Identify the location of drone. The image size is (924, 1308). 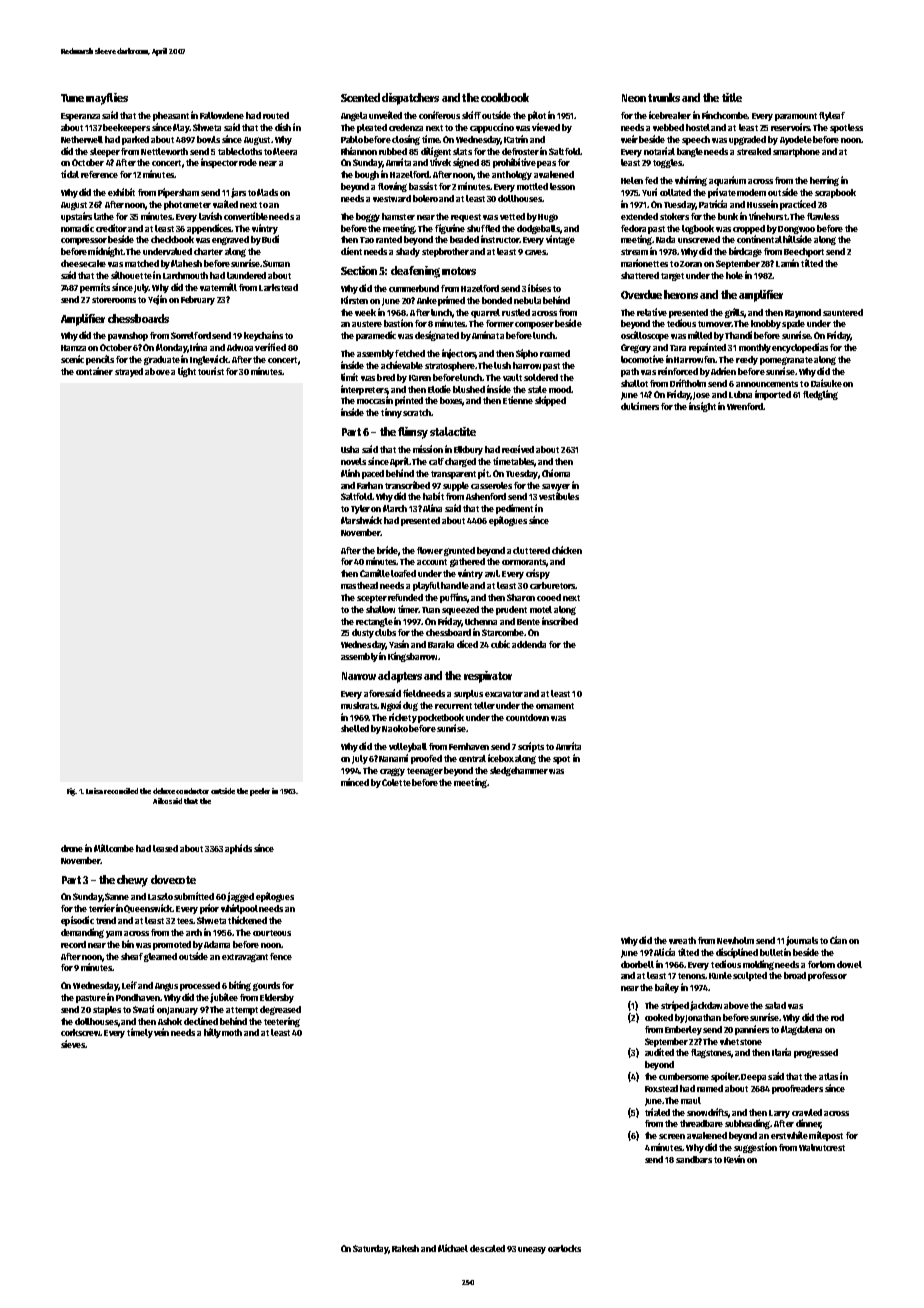
(72, 848).
